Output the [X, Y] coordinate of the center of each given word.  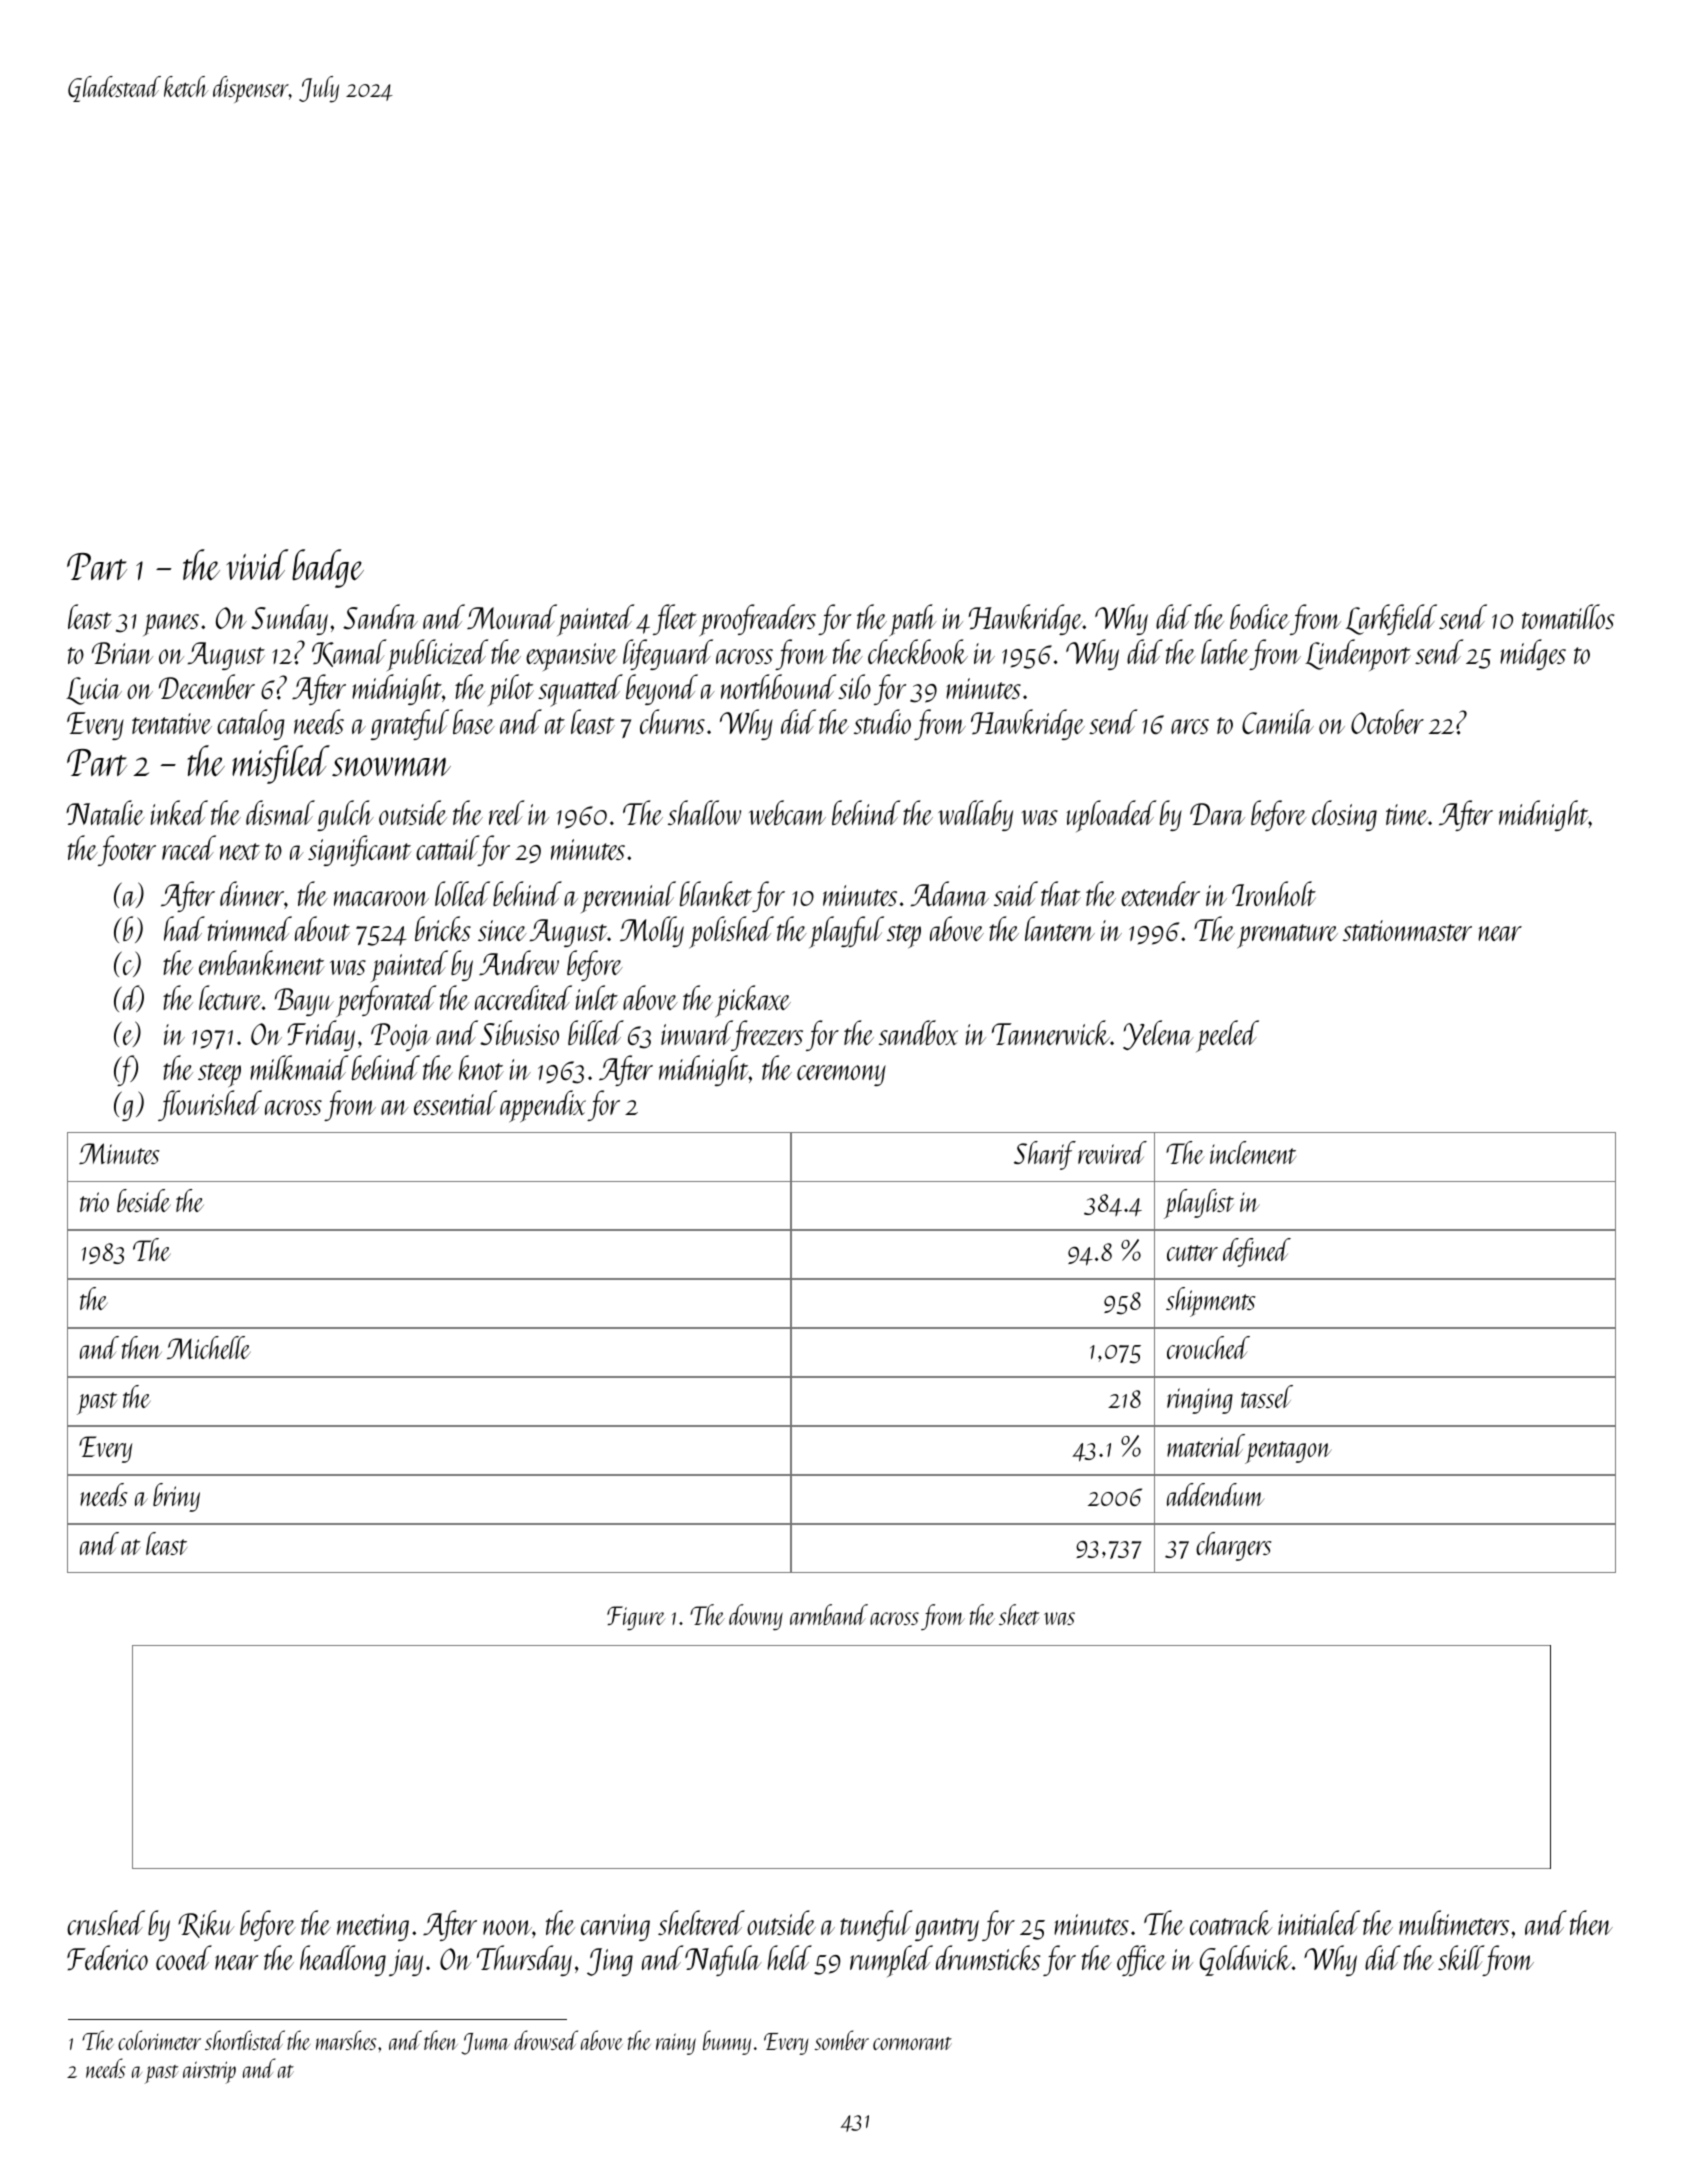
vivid [258, 564]
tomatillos [1568, 616]
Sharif [1045, 1155]
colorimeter [159, 2040]
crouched [1208, 1347]
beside [144, 1200]
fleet [675, 619]
